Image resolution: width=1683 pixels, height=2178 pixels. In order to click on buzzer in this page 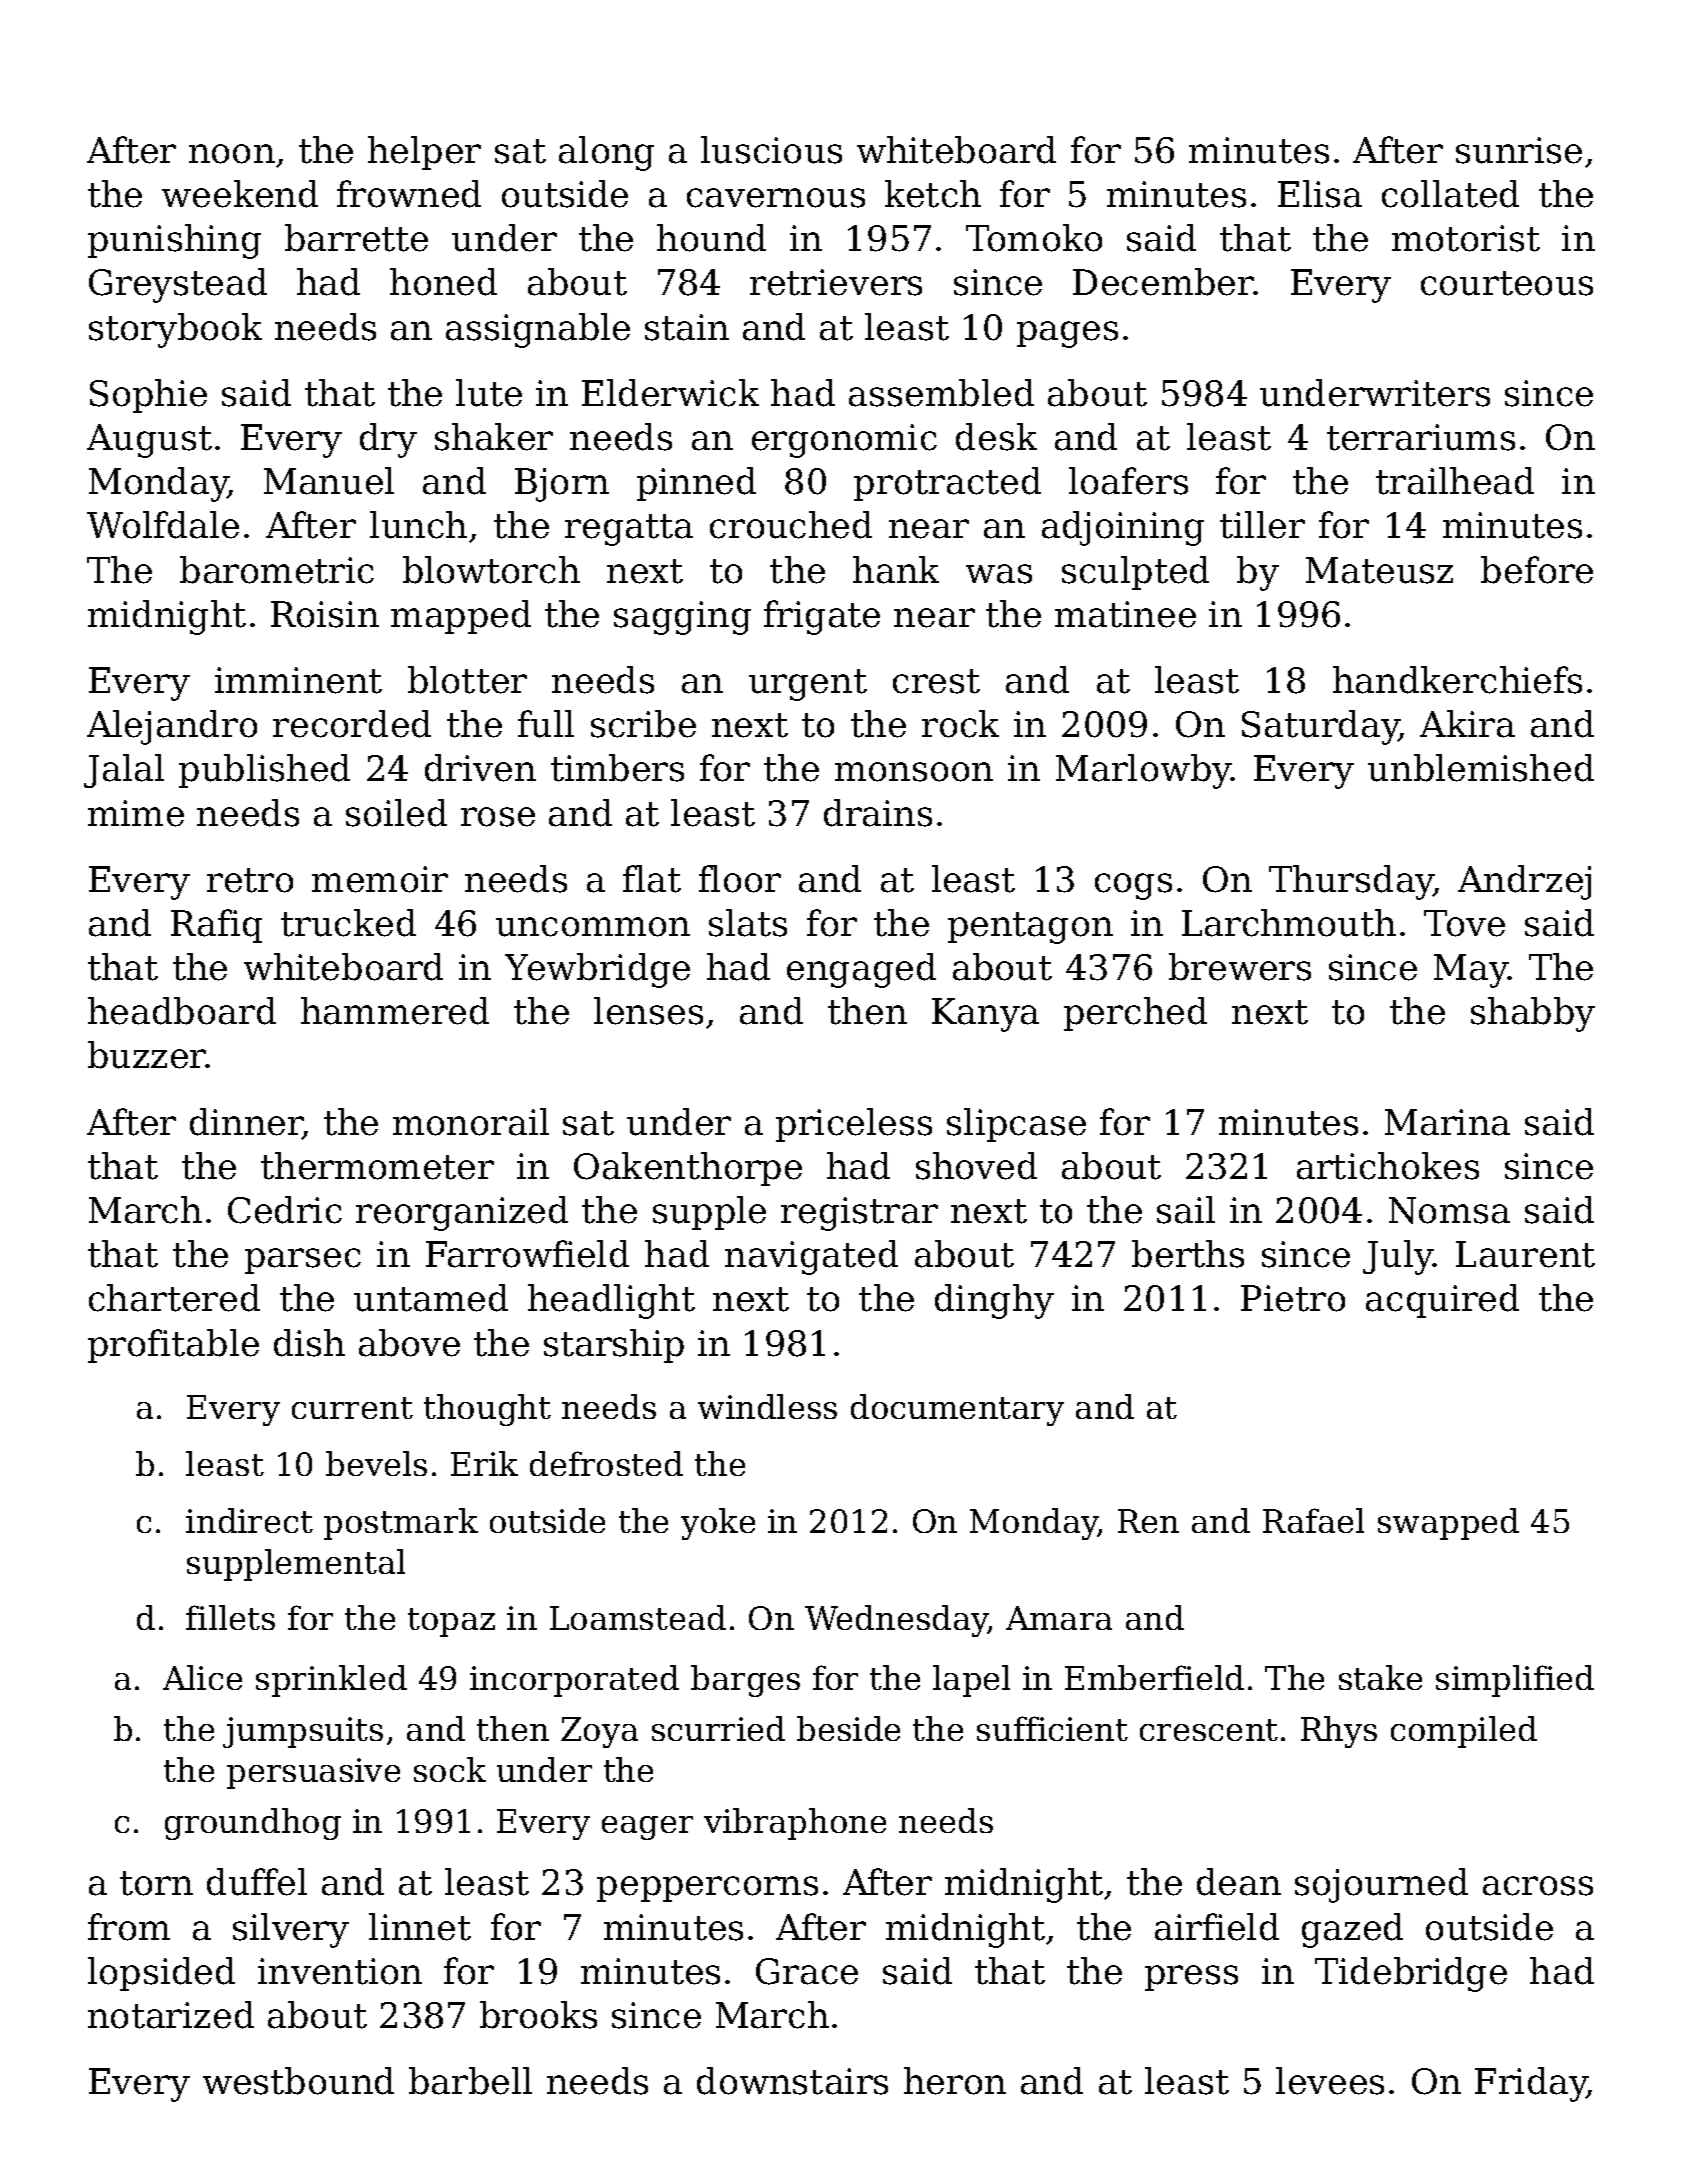, I will do `click(147, 1055)`.
